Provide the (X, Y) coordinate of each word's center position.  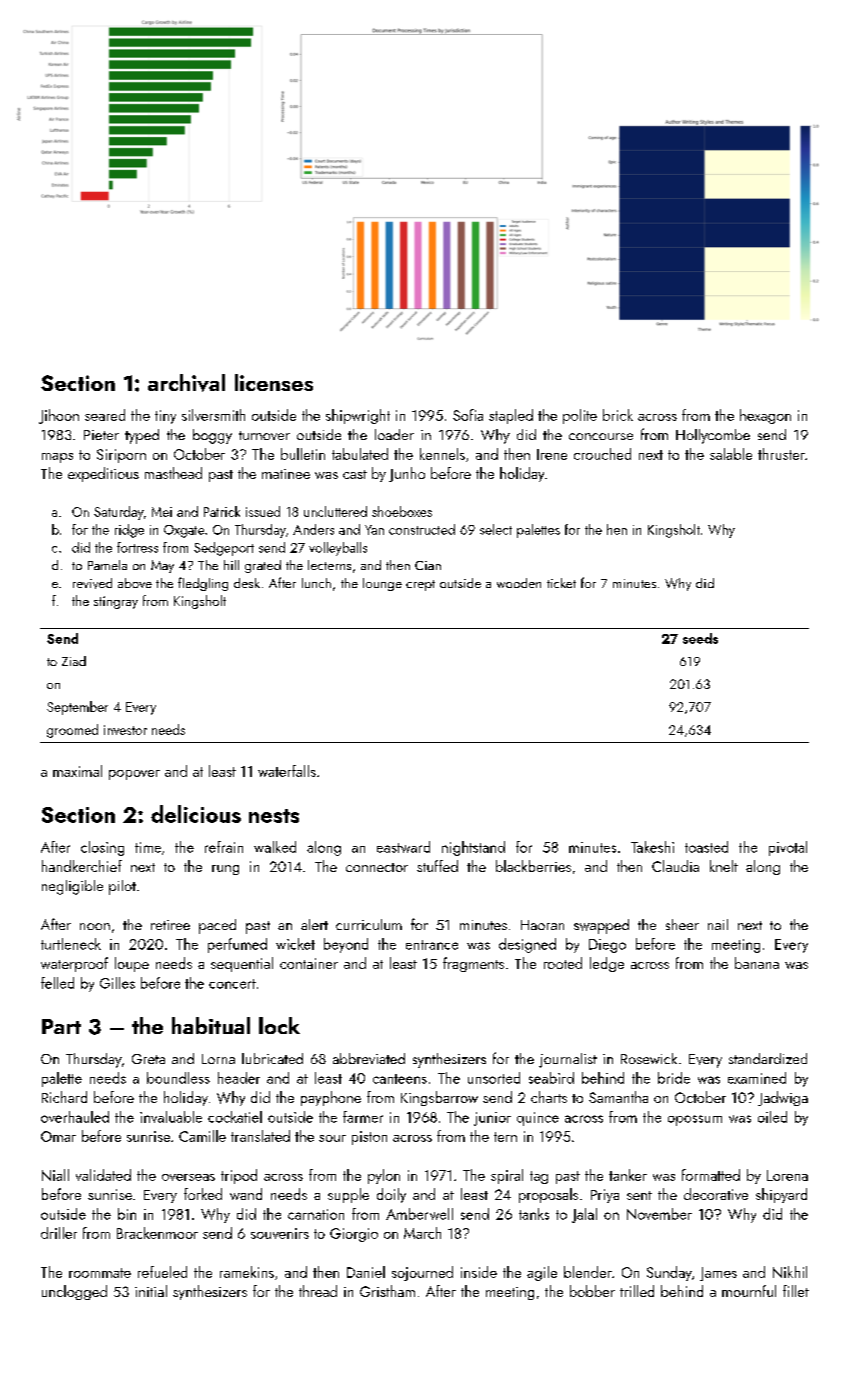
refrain (224, 847)
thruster (781, 454)
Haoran (542, 925)
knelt (724, 866)
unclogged (74, 1292)
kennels (442, 454)
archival (186, 383)
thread (318, 1291)
